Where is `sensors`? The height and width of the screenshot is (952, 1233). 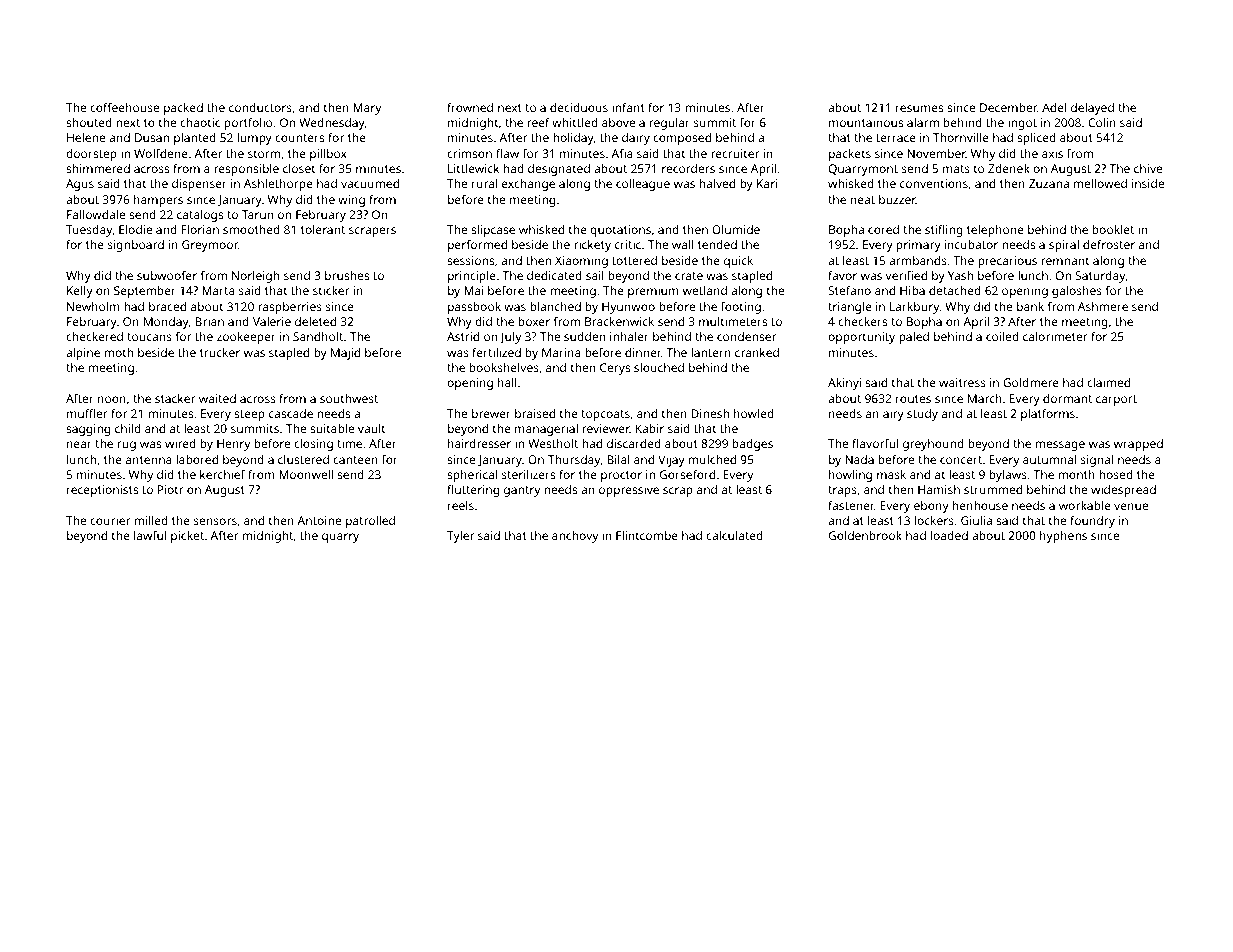
sensors is located at coordinates (215, 521).
